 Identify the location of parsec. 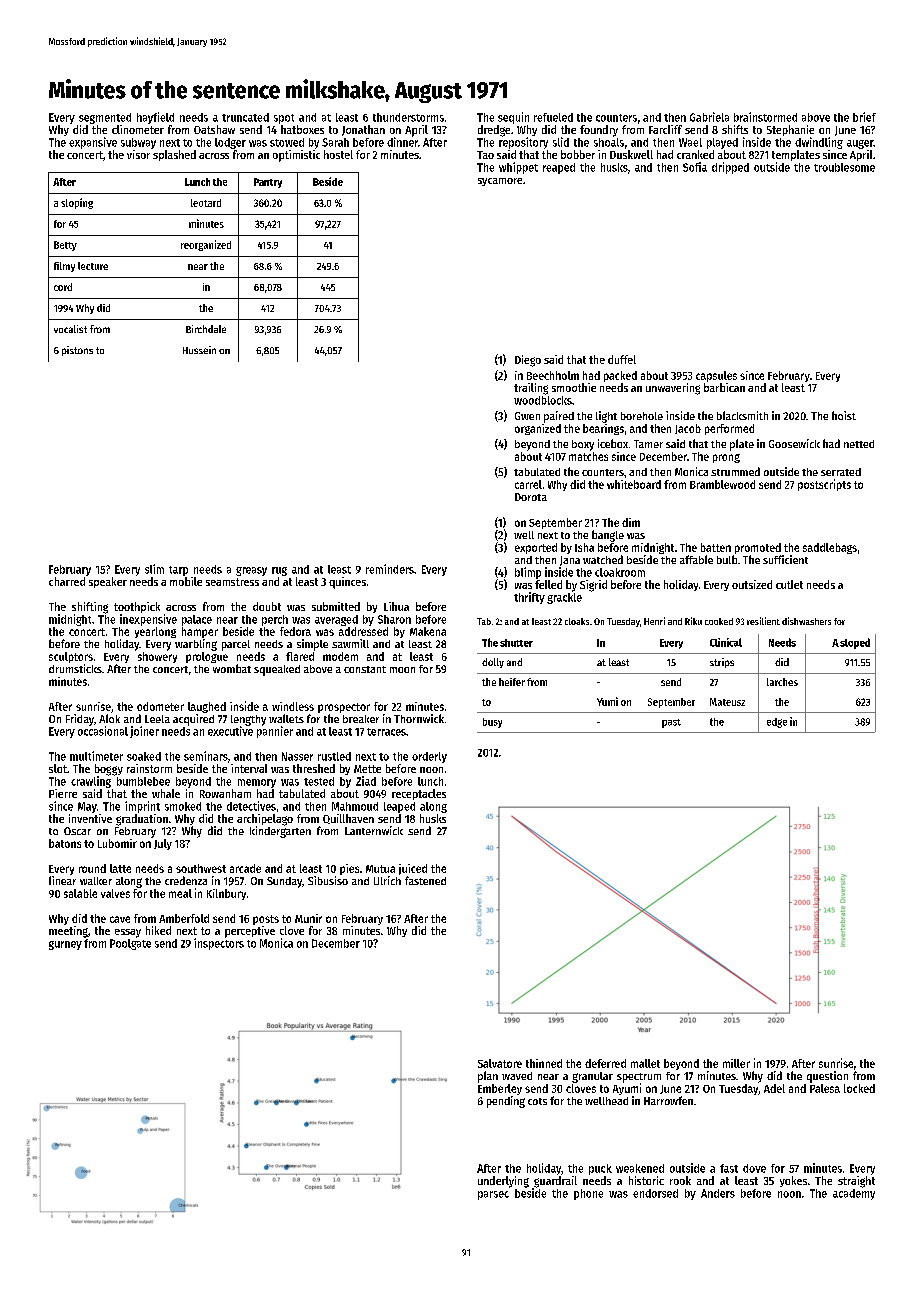
(493, 1195).
